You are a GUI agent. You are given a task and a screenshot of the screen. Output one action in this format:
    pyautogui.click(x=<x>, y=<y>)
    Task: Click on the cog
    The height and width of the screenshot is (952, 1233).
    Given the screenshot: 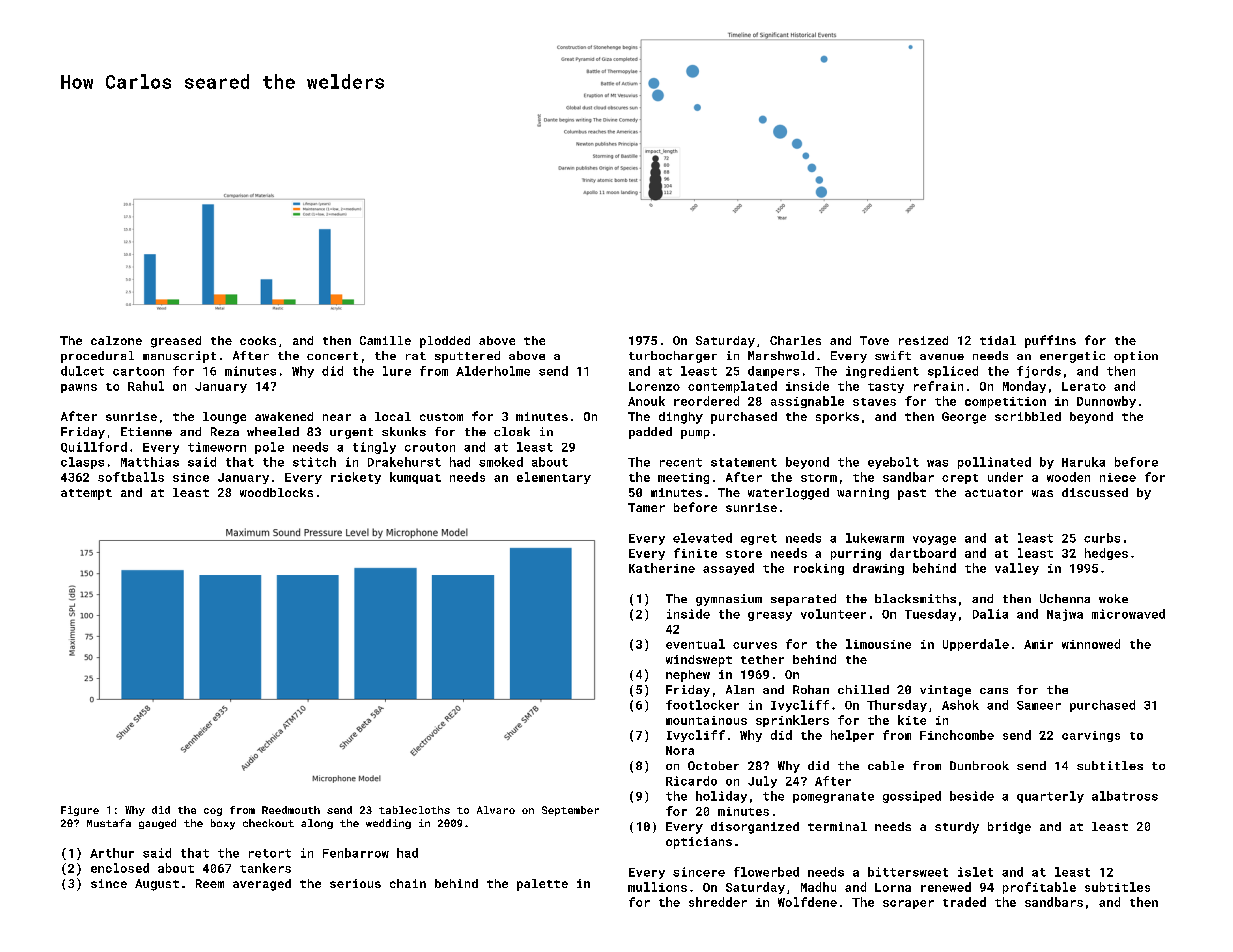 What is the action you would take?
    pyautogui.click(x=213, y=812)
